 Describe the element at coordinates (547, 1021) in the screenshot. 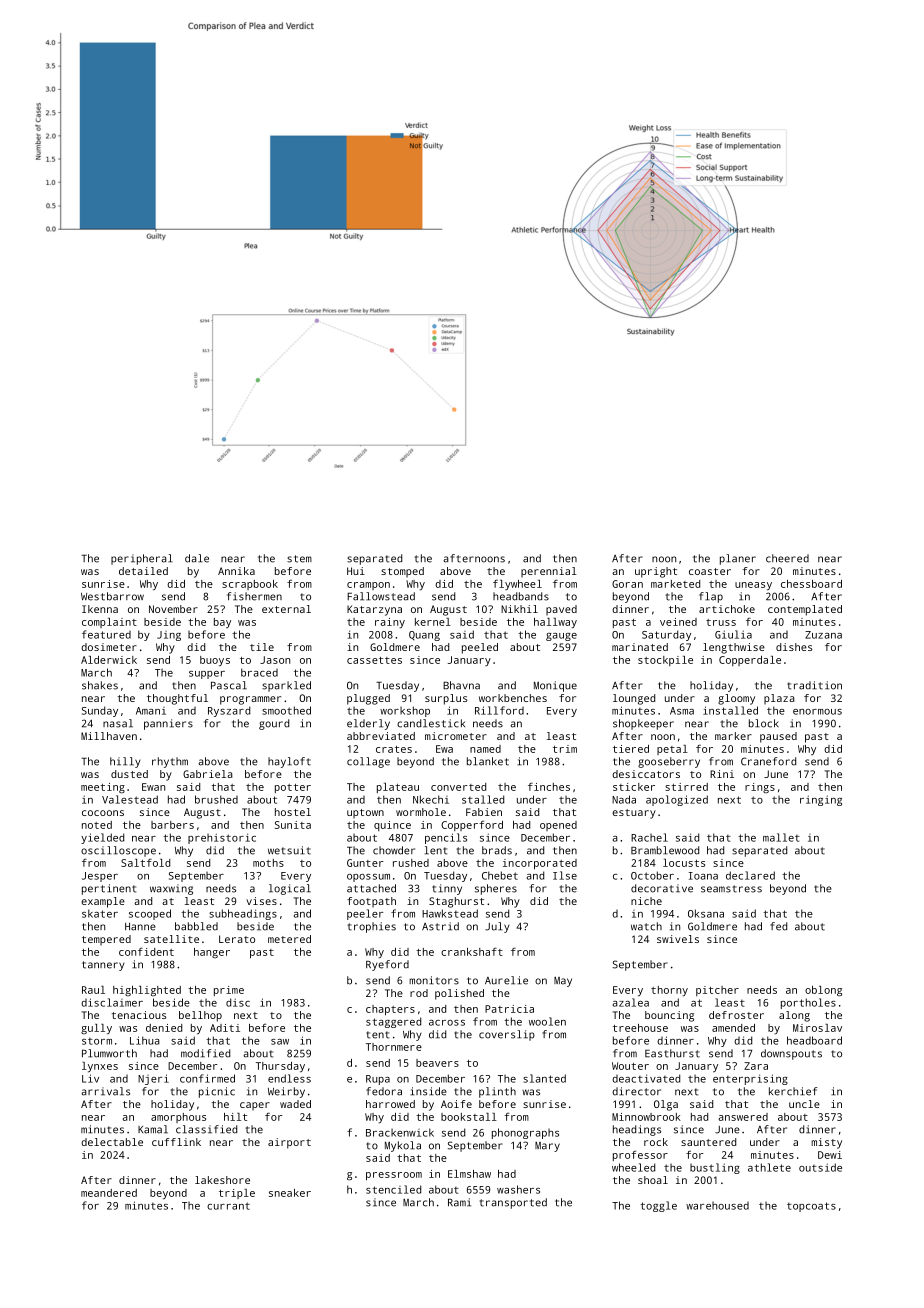

I see `woolen` at that location.
